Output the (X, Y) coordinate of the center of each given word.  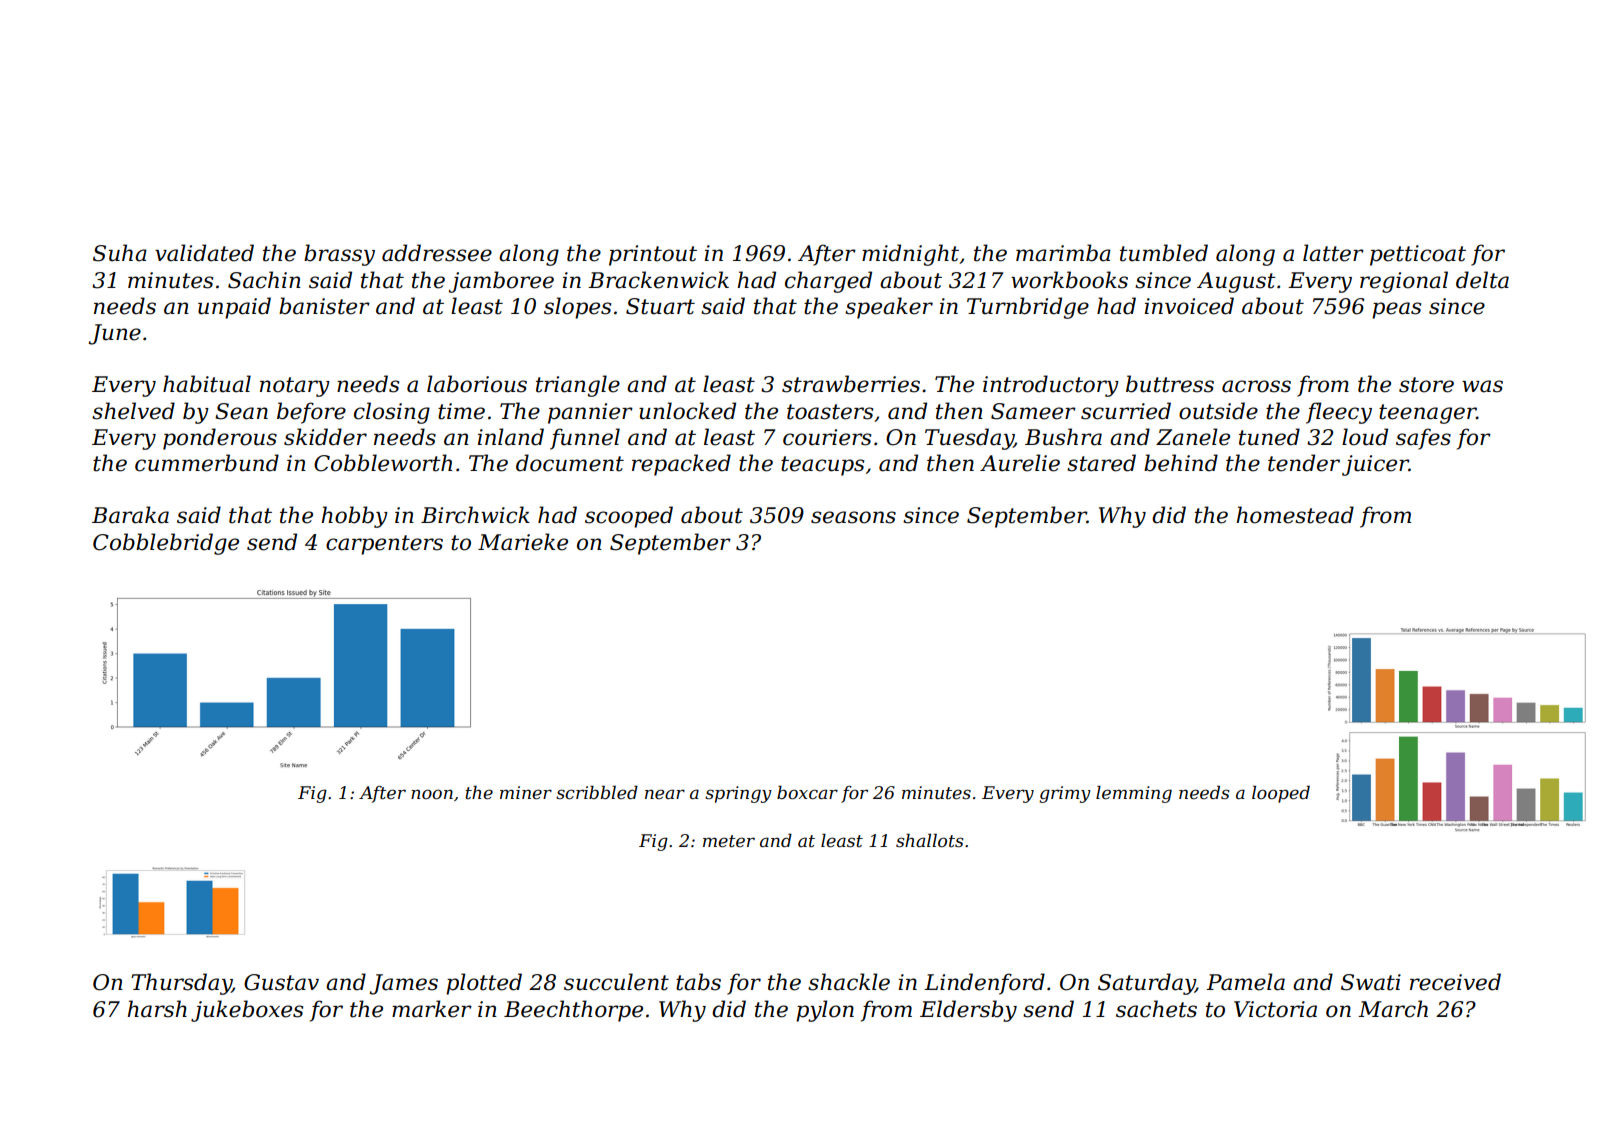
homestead (1295, 515)
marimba (1063, 253)
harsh (157, 1009)
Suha (120, 253)
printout (653, 255)
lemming (1134, 794)
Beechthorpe (573, 1011)
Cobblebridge (166, 544)
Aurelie (1020, 463)
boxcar (807, 792)
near (665, 794)
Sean (241, 411)
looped (1281, 794)
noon (432, 794)
